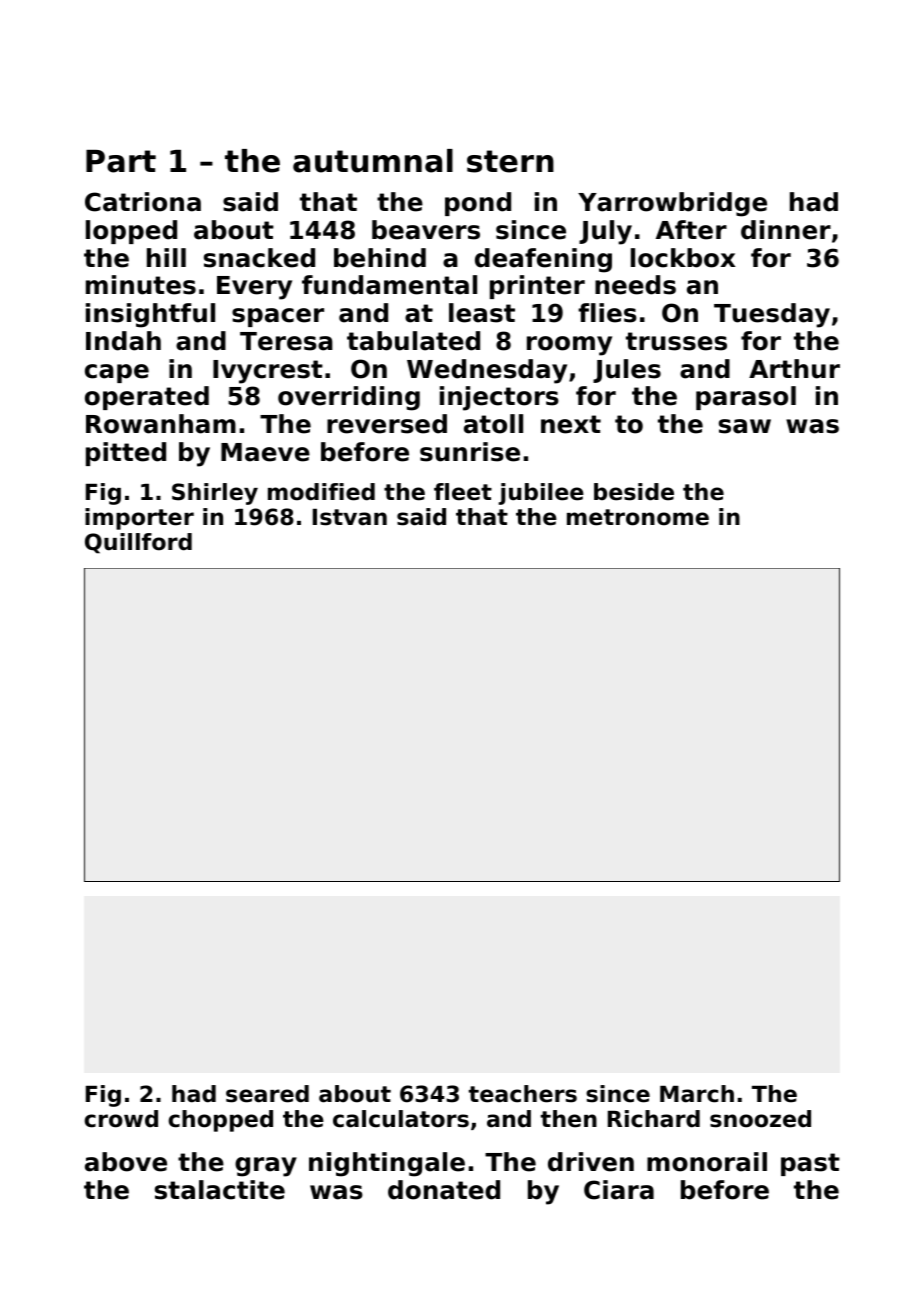  What do you see at coordinates (523, 1094) in the screenshot?
I see `teachers` at bounding box center [523, 1094].
